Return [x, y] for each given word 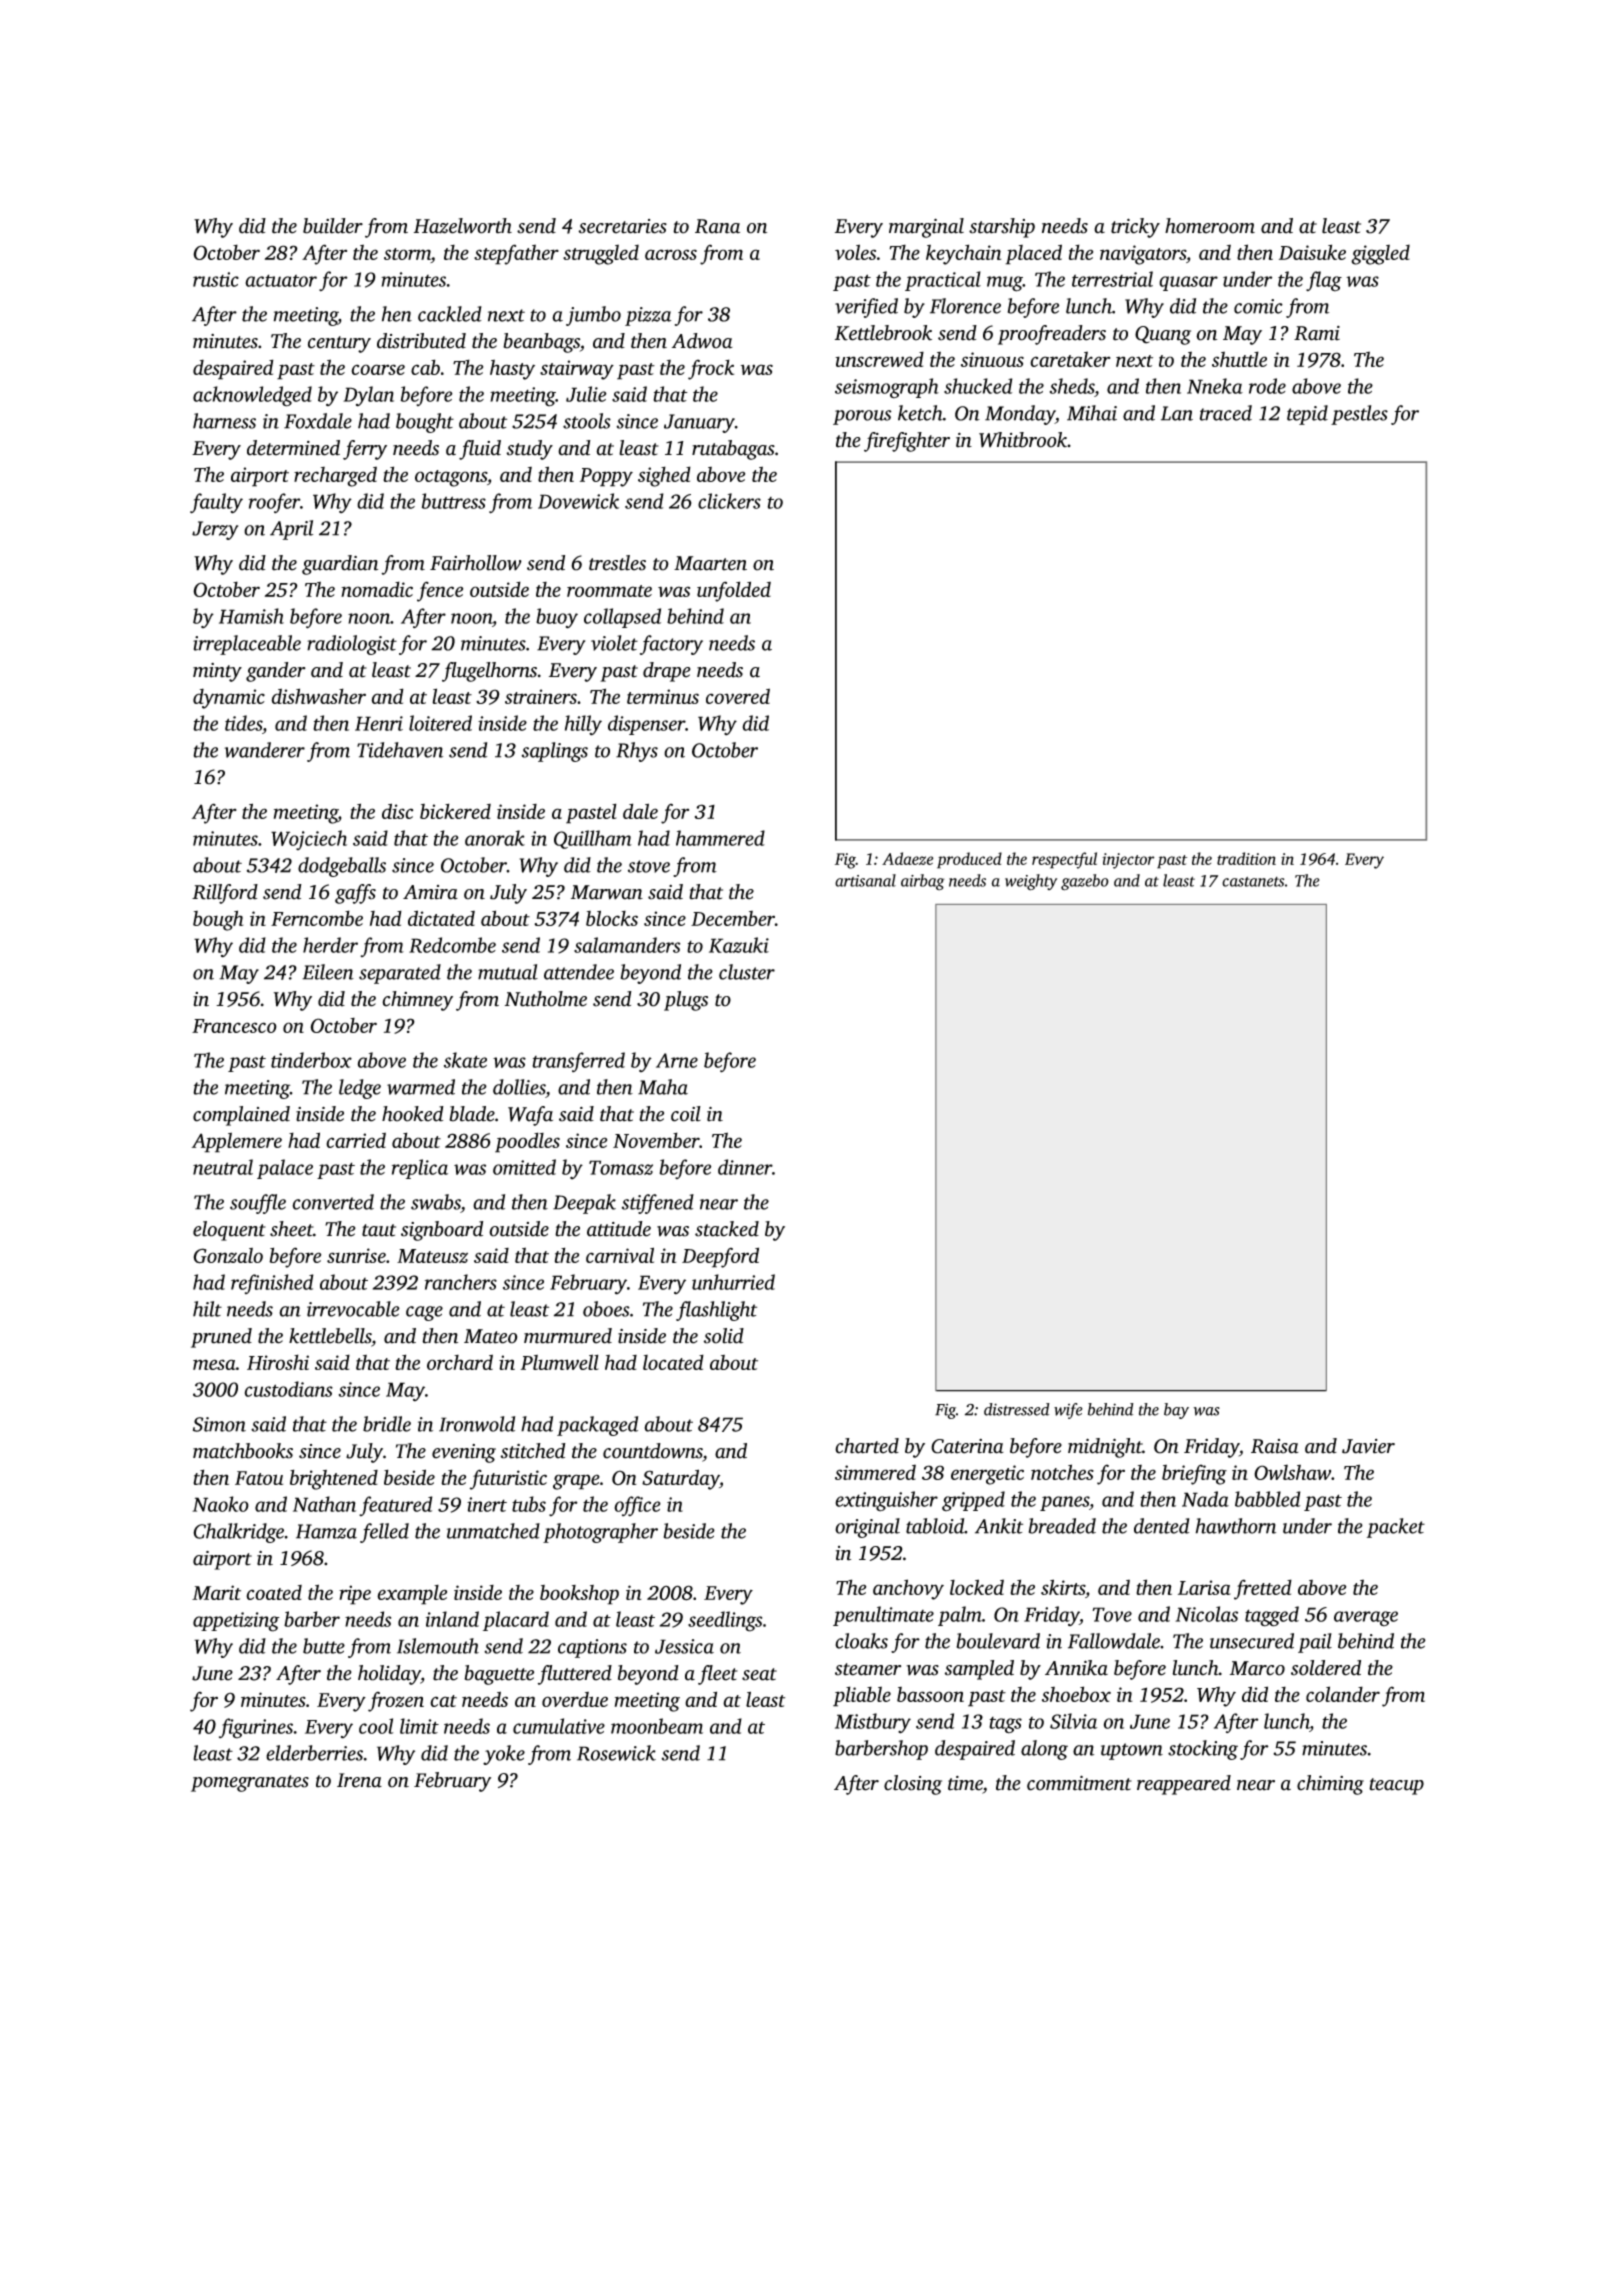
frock [711, 369]
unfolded [734, 591]
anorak [495, 838]
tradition [1246, 858]
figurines [256, 1728]
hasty [512, 369]
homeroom [1210, 226]
